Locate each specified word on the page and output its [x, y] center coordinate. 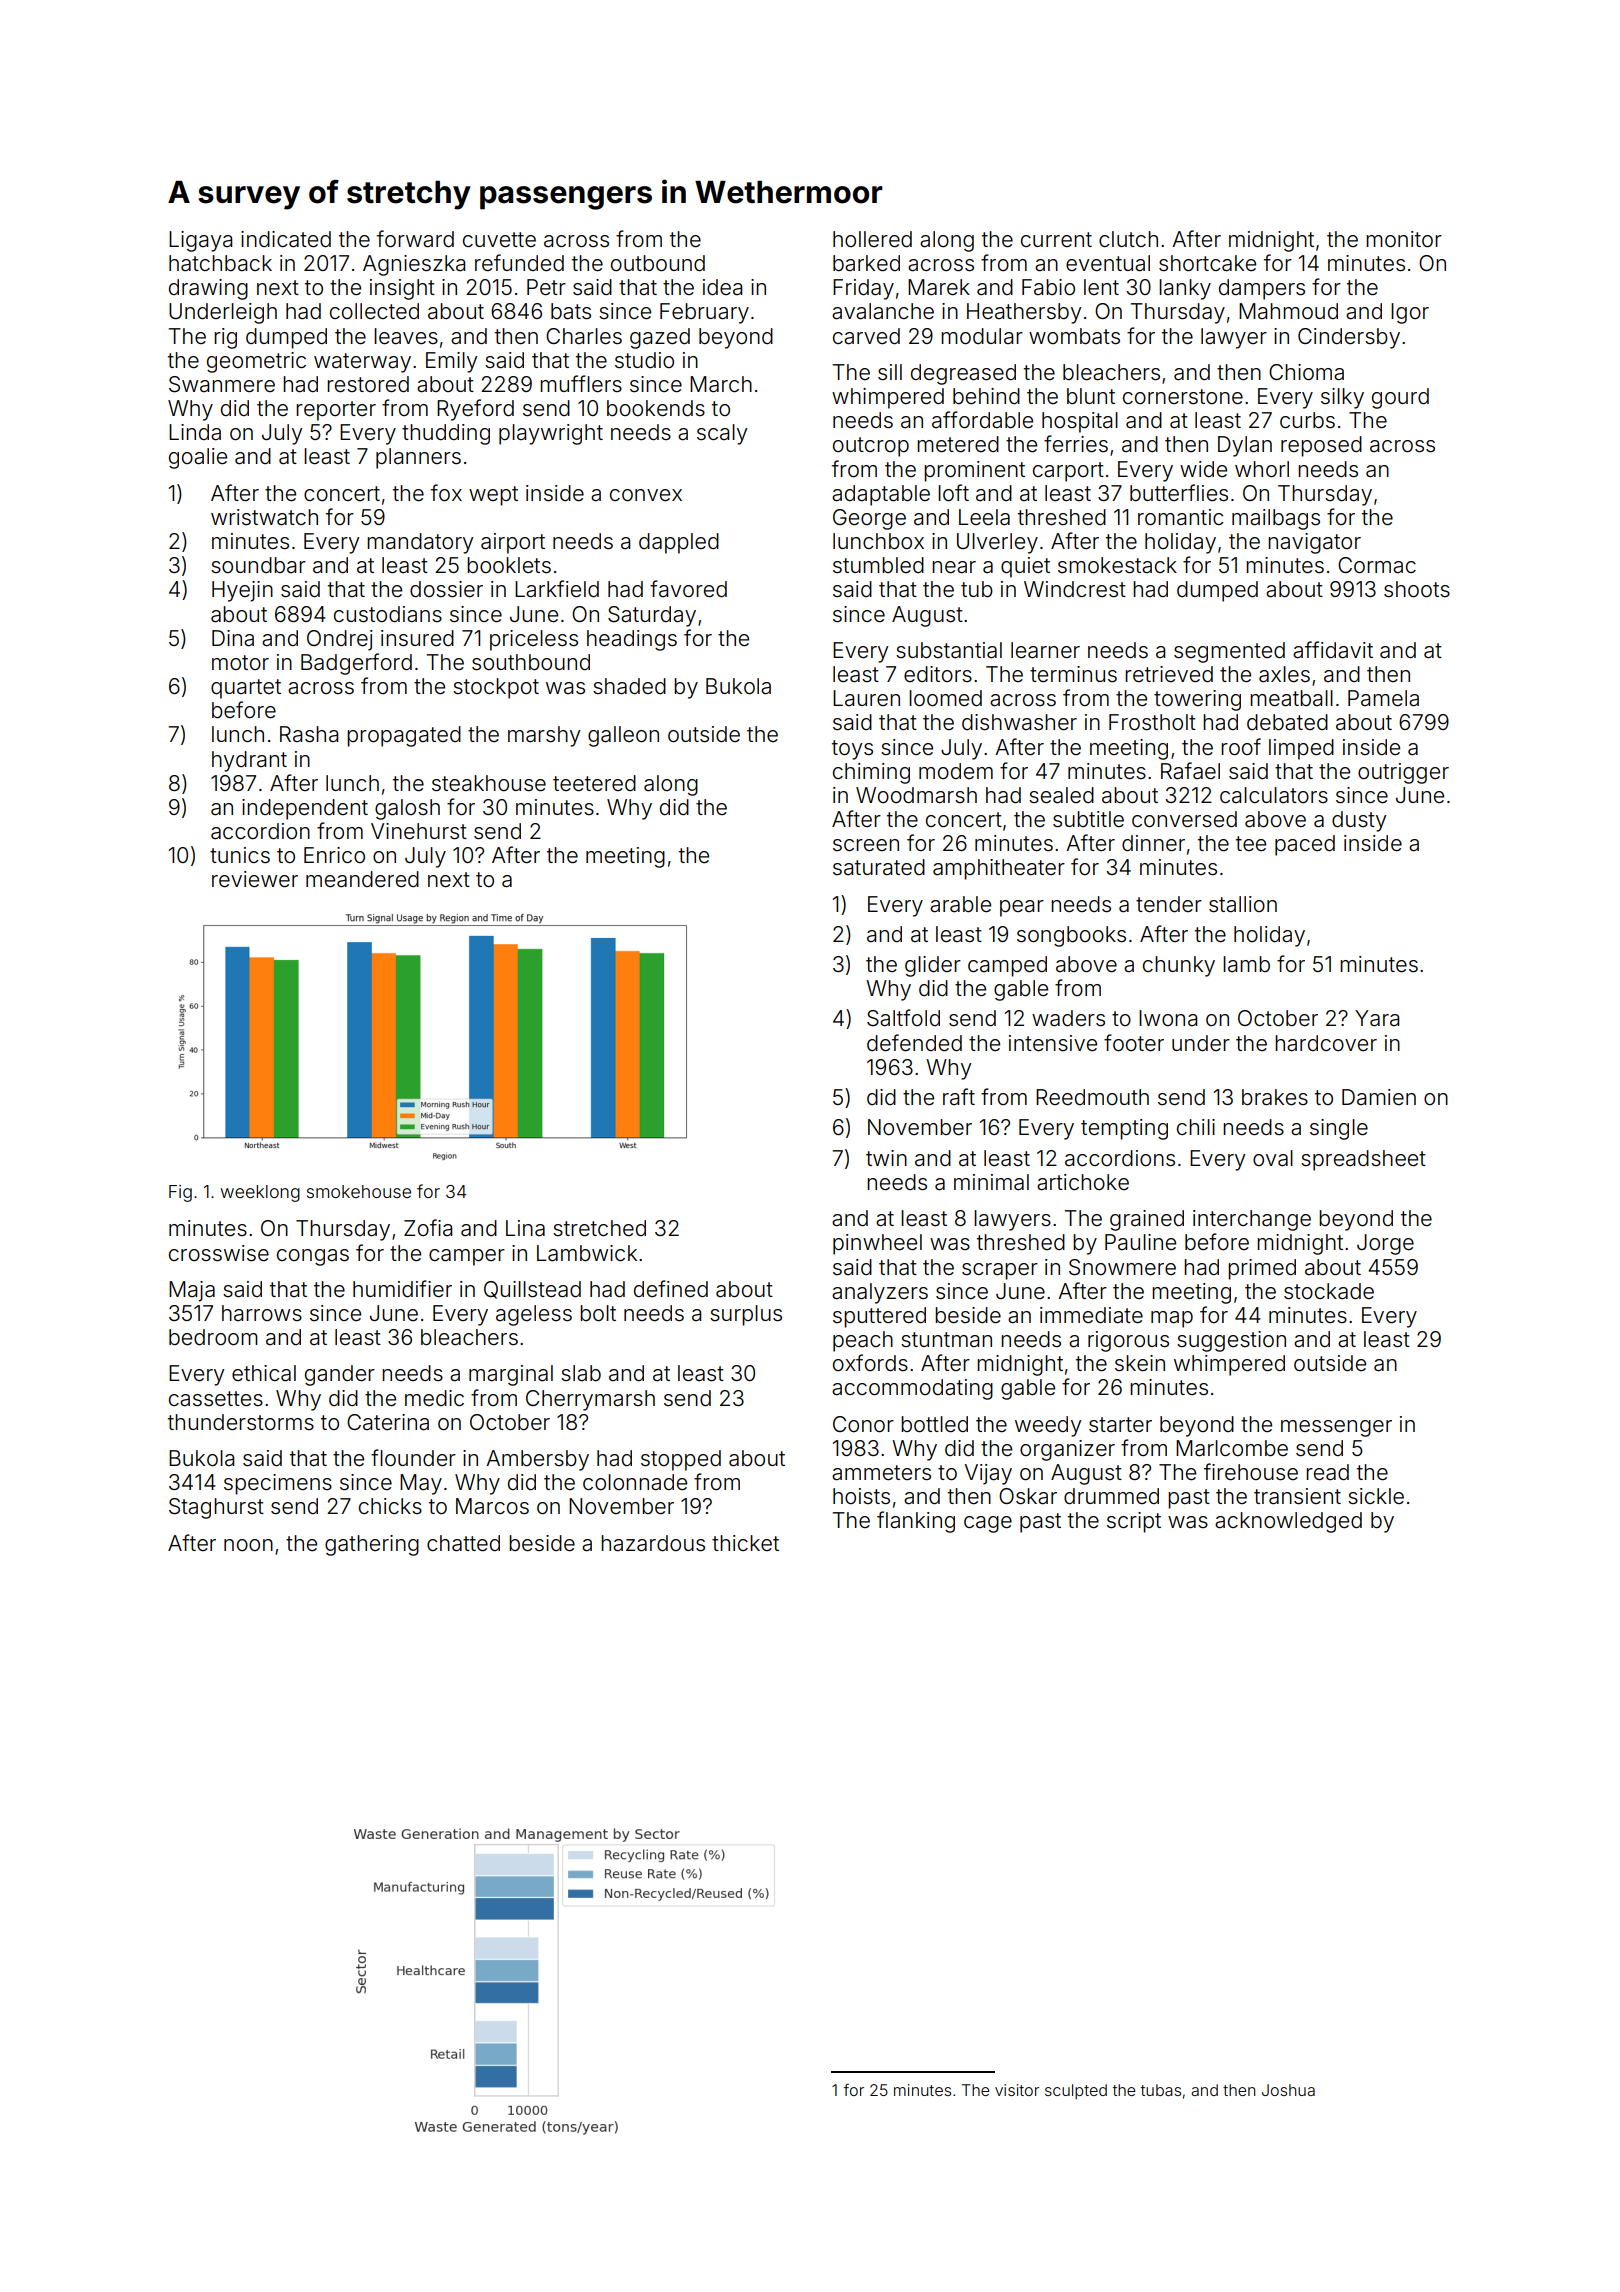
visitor [1017, 2090]
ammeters [881, 1473]
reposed [1321, 446]
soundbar [258, 565]
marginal [511, 1375]
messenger [1336, 1428]
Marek [939, 287]
